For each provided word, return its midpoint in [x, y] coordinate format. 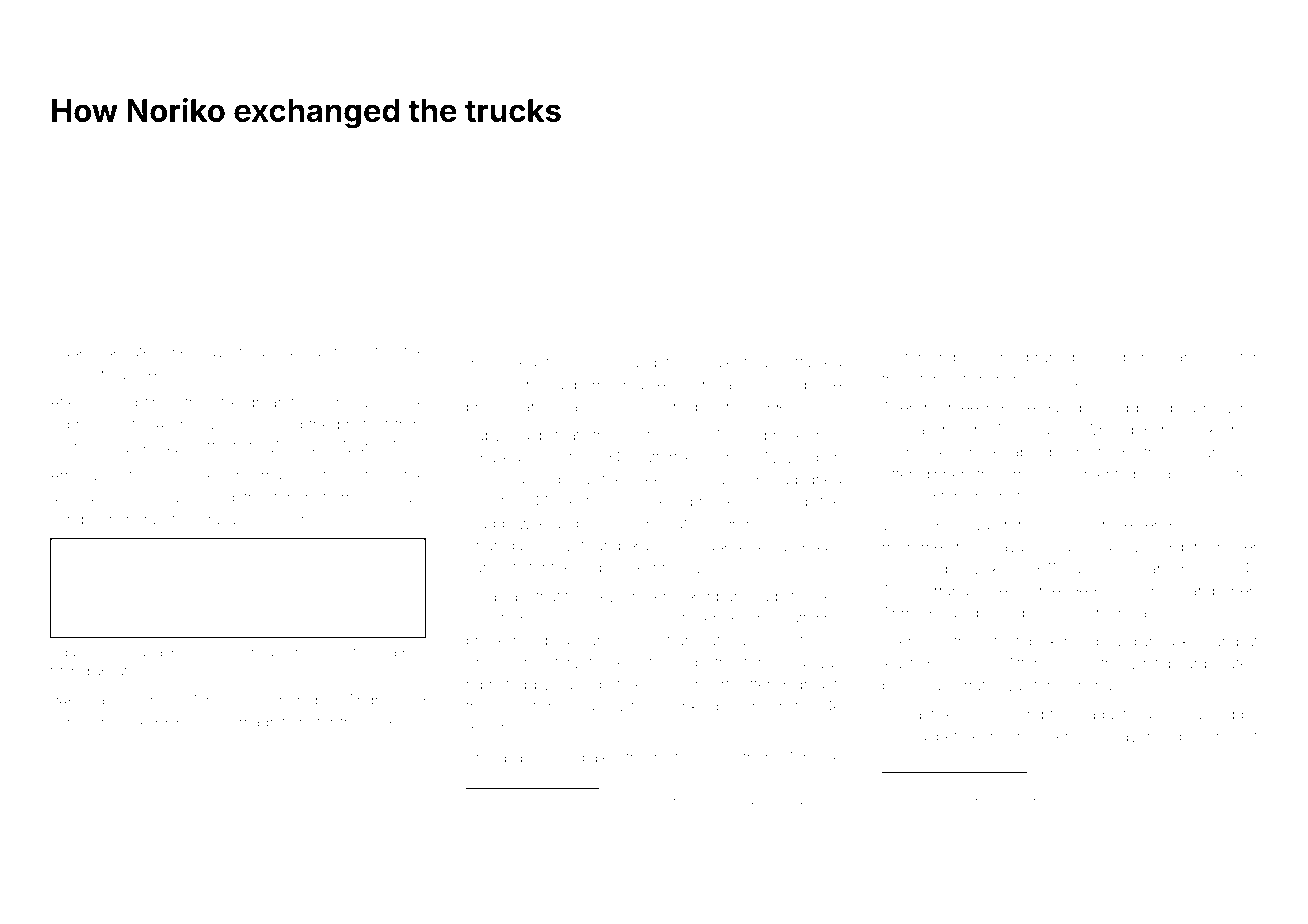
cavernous [236, 352]
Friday [153, 817]
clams [509, 817]
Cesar [1063, 800]
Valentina [736, 362]
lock [1202, 430]
